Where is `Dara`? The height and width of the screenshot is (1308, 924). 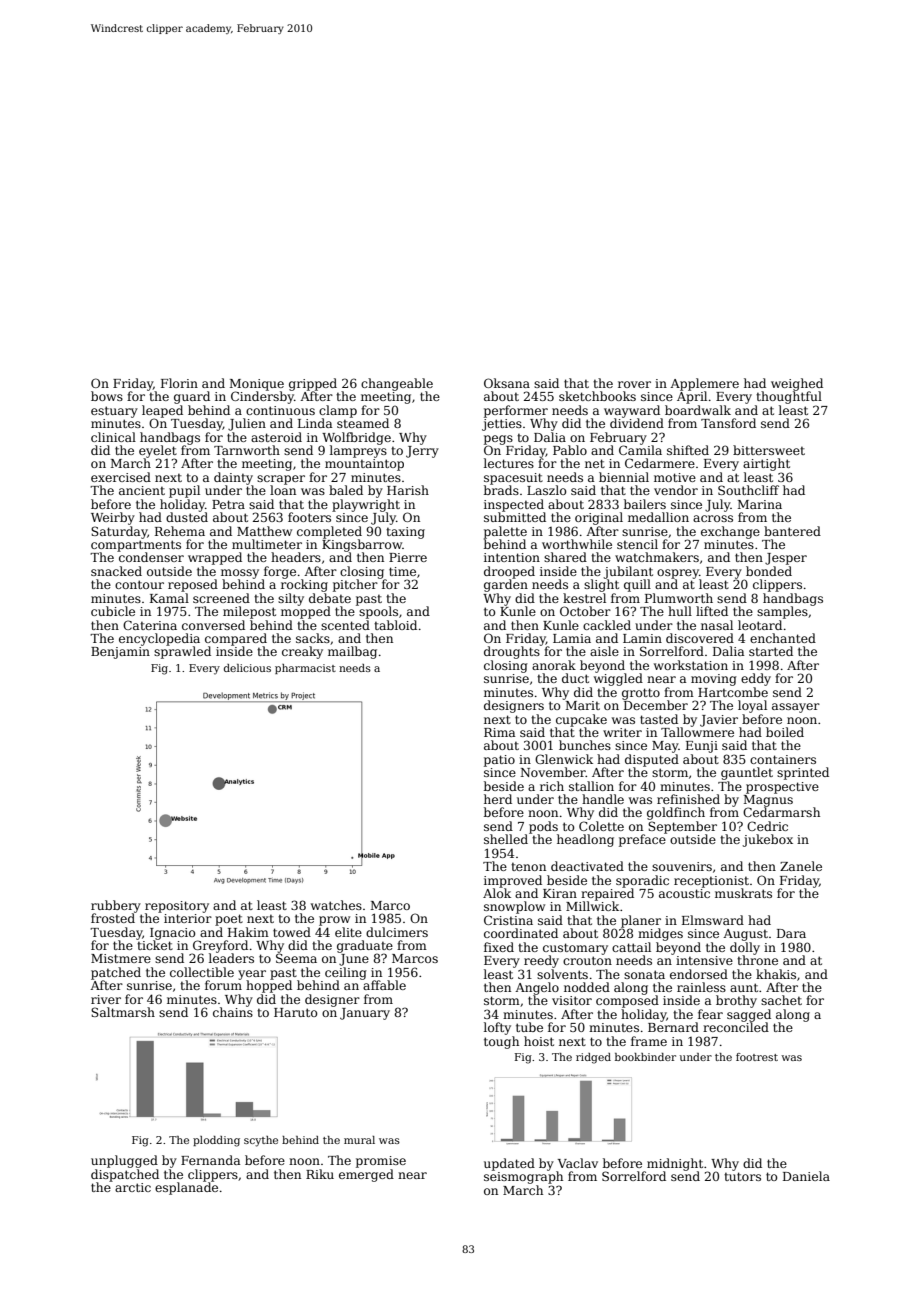
Dara is located at coordinates (791, 933).
